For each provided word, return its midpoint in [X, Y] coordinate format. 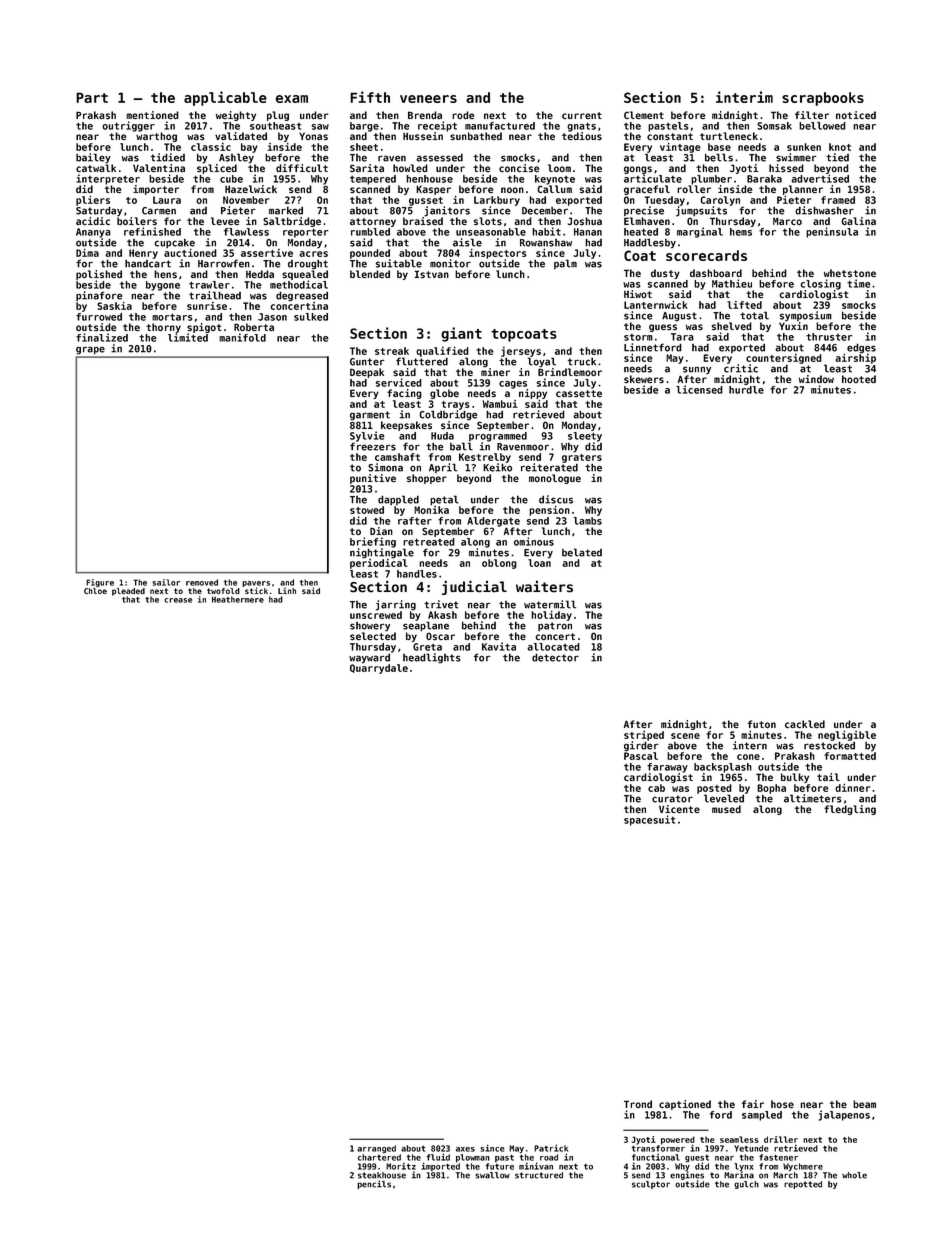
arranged [376, 1149]
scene [685, 736]
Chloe [95, 591]
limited [188, 337]
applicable [225, 98]
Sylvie [367, 436]
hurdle [746, 390]
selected [373, 636]
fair [753, 1104]
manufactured [500, 126]
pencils [374, 1184]
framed [838, 200]
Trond [638, 1104]
